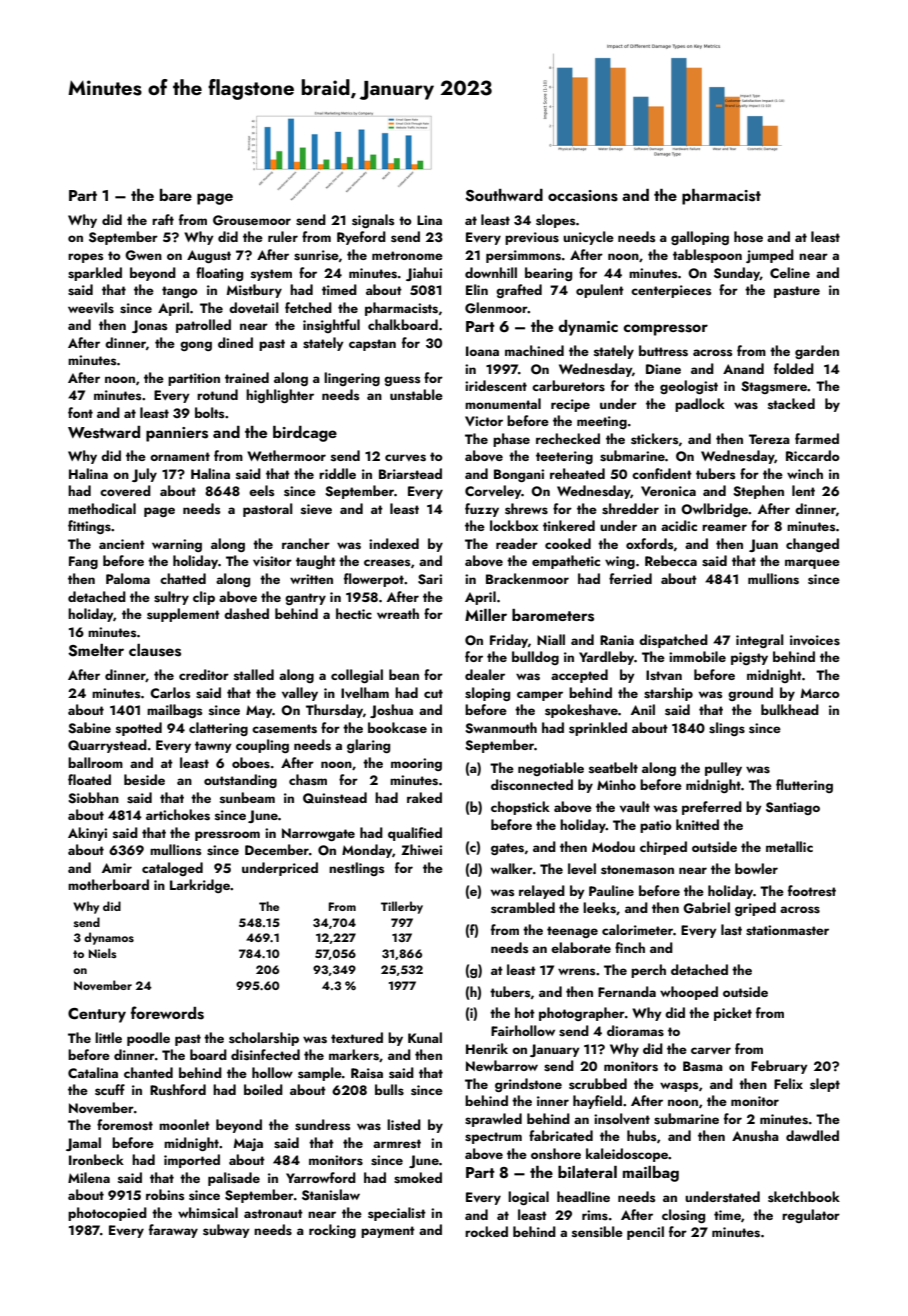  I want to click on sensible, so click(597, 1232).
